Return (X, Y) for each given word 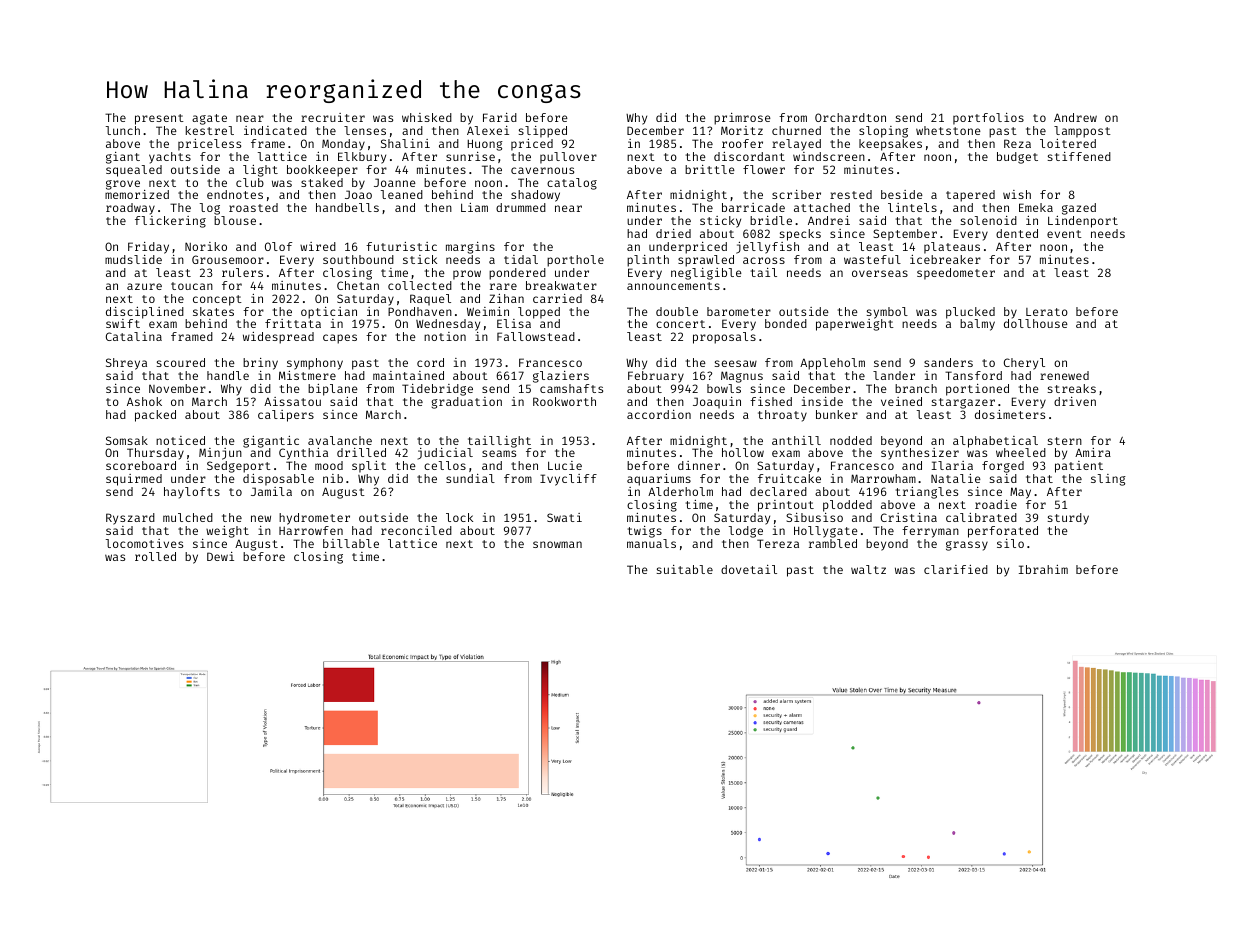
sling (1108, 480)
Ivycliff (568, 480)
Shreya (126, 364)
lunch (123, 130)
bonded (786, 323)
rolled (155, 556)
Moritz (742, 130)
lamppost (1082, 132)
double (677, 311)
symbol (887, 313)
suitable (685, 569)
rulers (242, 272)
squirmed (134, 480)
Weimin (488, 311)
